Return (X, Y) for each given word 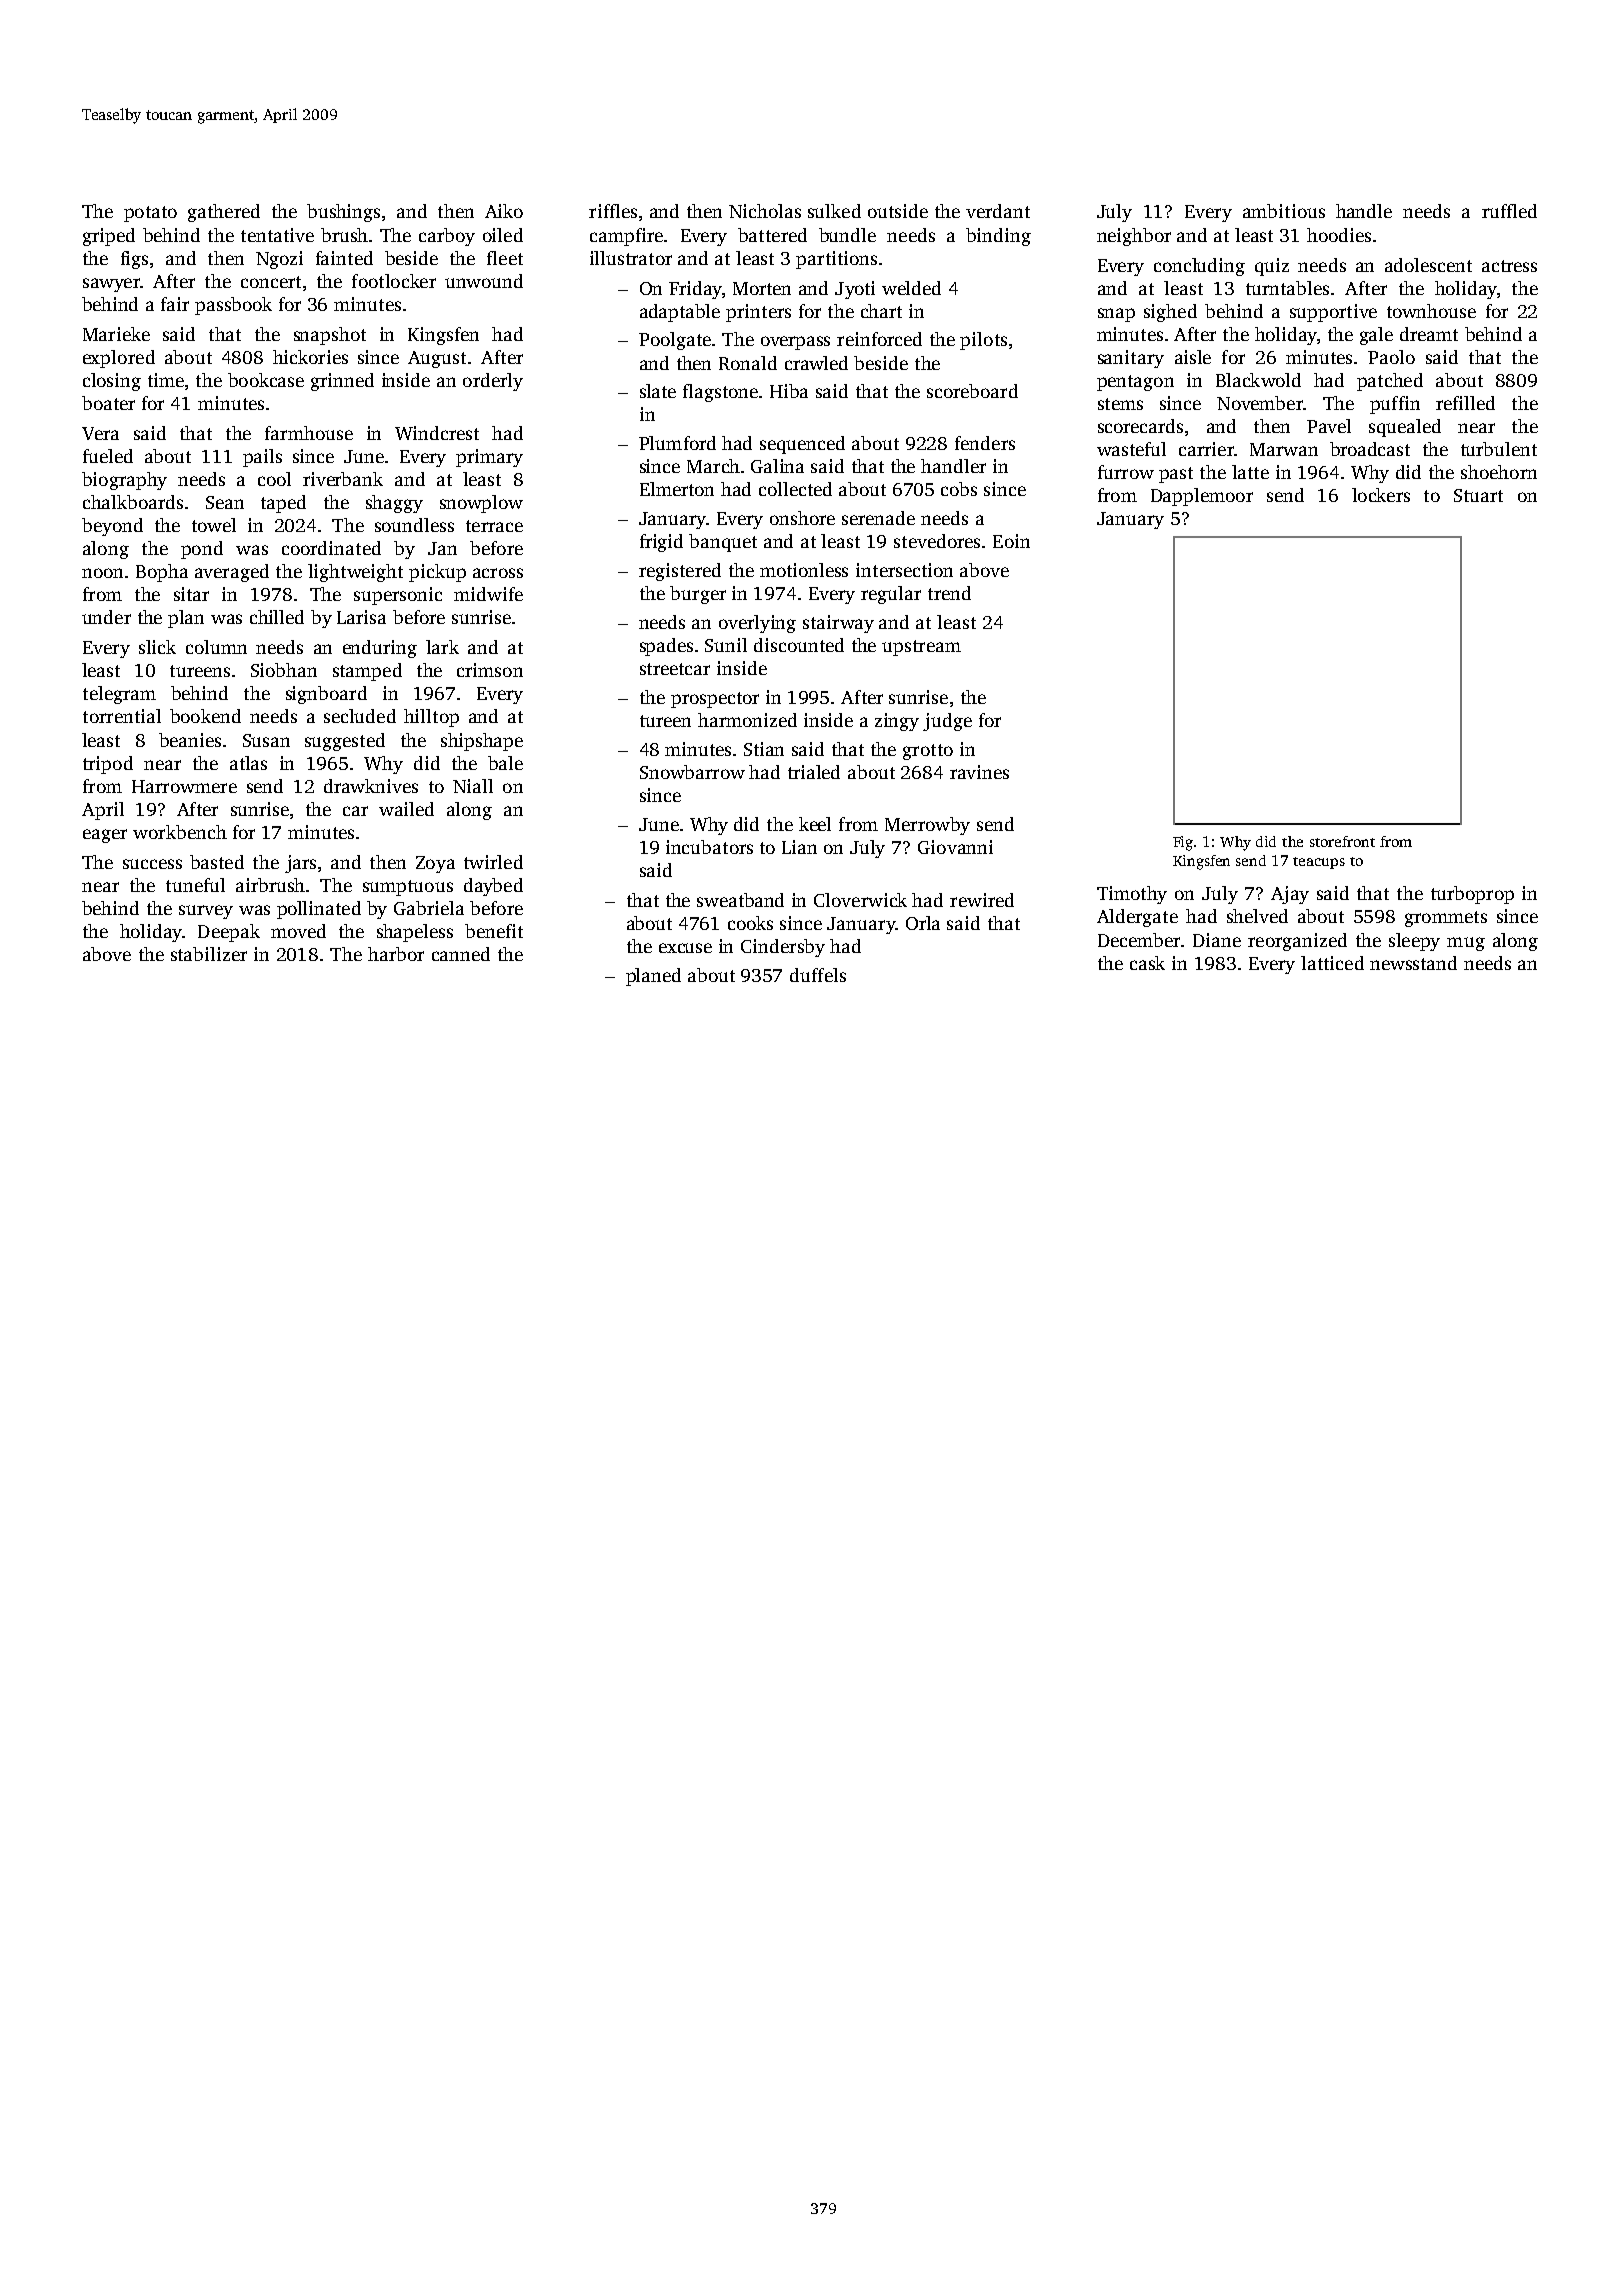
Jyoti (855, 290)
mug (1466, 944)
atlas (248, 763)
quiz (1272, 267)
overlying (757, 624)
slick (157, 647)
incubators (709, 847)
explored (119, 359)
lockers (1381, 495)
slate (658, 391)
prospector (715, 700)
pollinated (319, 910)
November (1260, 403)
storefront (1342, 841)
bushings (343, 213)
